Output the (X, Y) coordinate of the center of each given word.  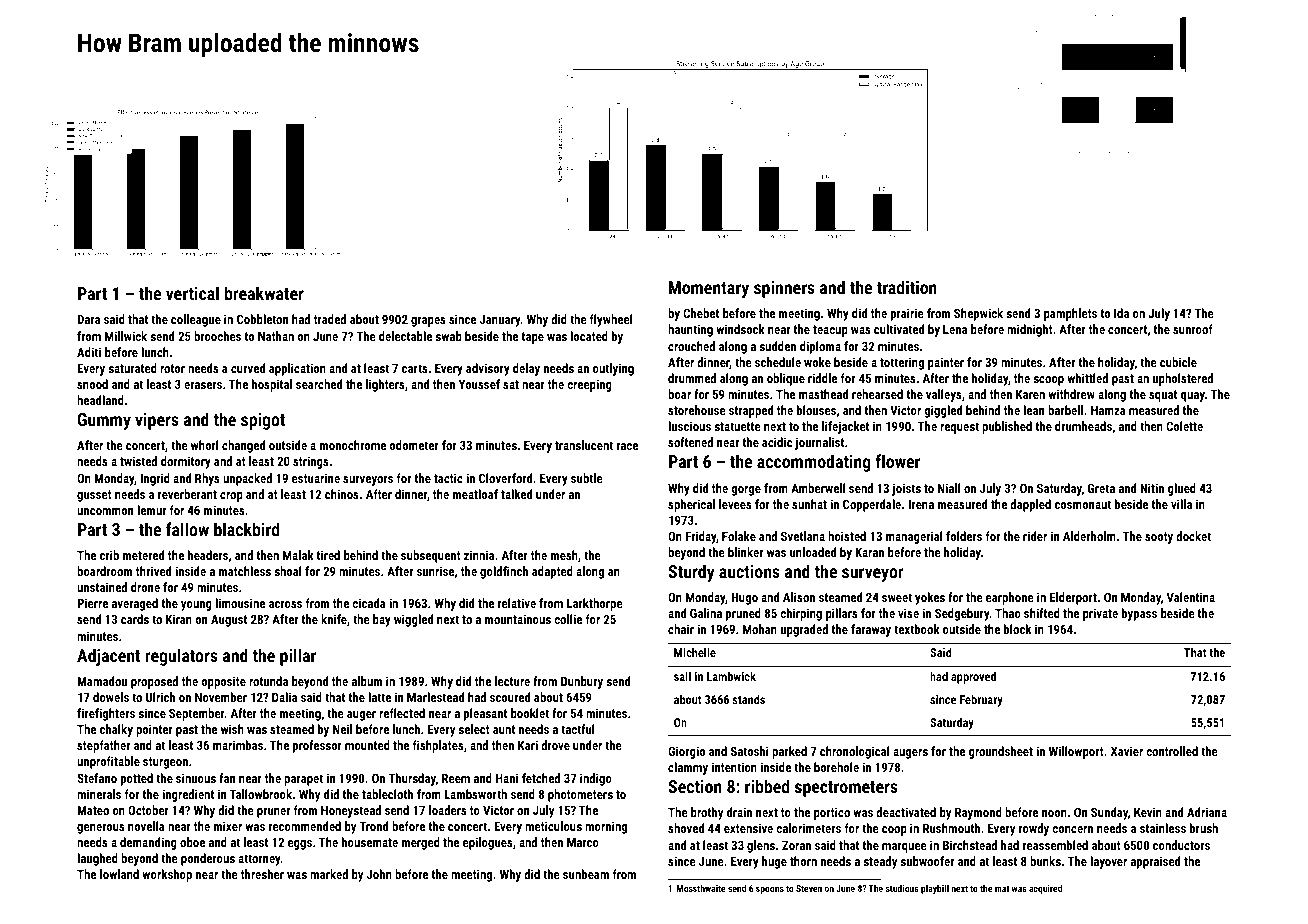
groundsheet (1001, 752)
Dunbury (582, 682)
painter (946, 363)
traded (330, 319)
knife (334, 619)
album (367, 681)
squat (1163, 396)
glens (761, 846)
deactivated (906, 812)
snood (92, 384)
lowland (119, 874)
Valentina (1191, 597)
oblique (786, 379)
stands (748, 699)
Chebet (701, 313)
